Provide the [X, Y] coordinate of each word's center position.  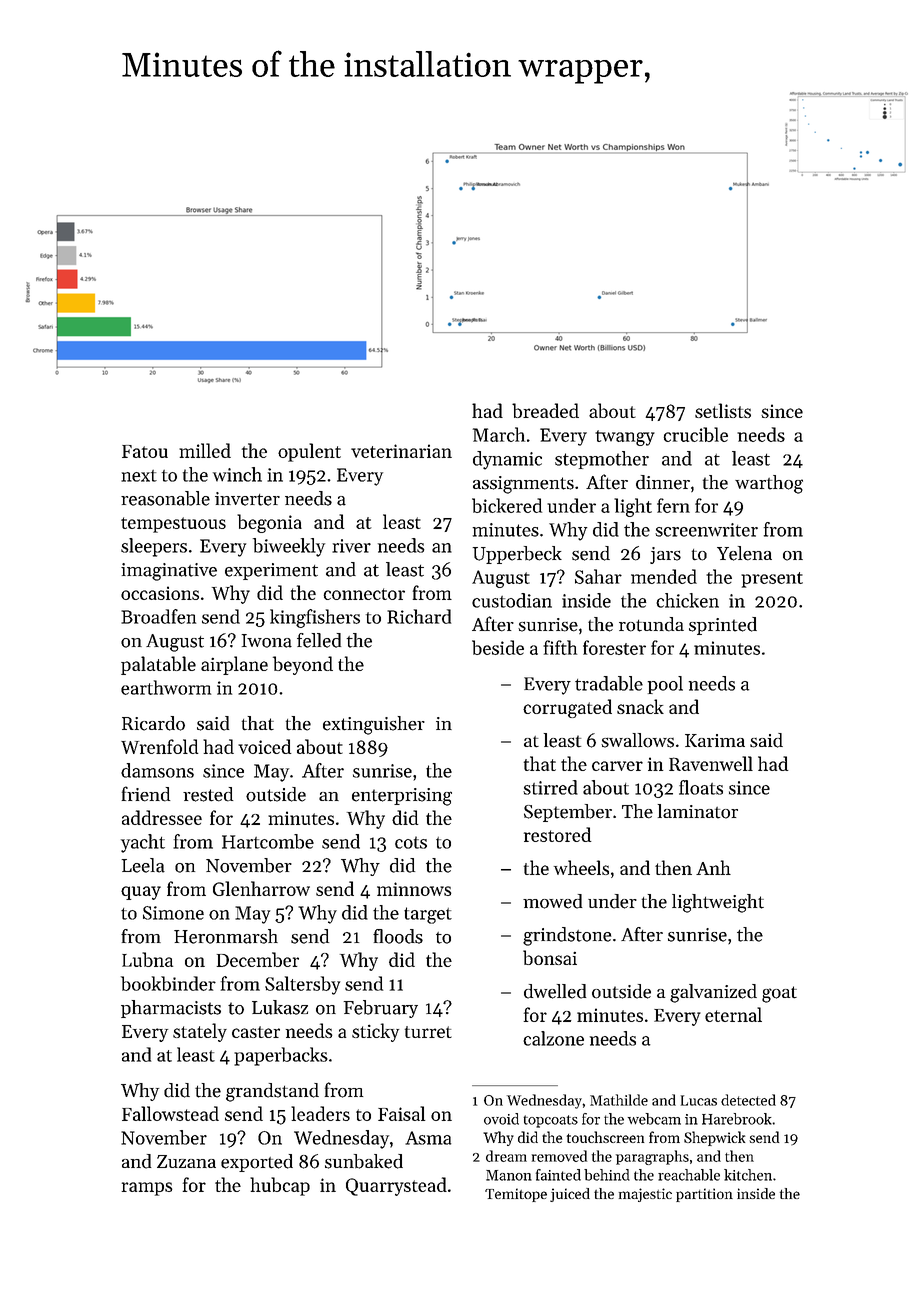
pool [665, 685]
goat [779, 994]
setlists [723, 410]
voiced [264, 746]
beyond [303, 665]
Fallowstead [170, 1113]
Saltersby [302, 985]
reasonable [165, 498]
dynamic [507, 460]
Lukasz [280, 1007]
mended [664, 576]
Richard [419, 616]
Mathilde [619, 1100]
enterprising [402, 797]
